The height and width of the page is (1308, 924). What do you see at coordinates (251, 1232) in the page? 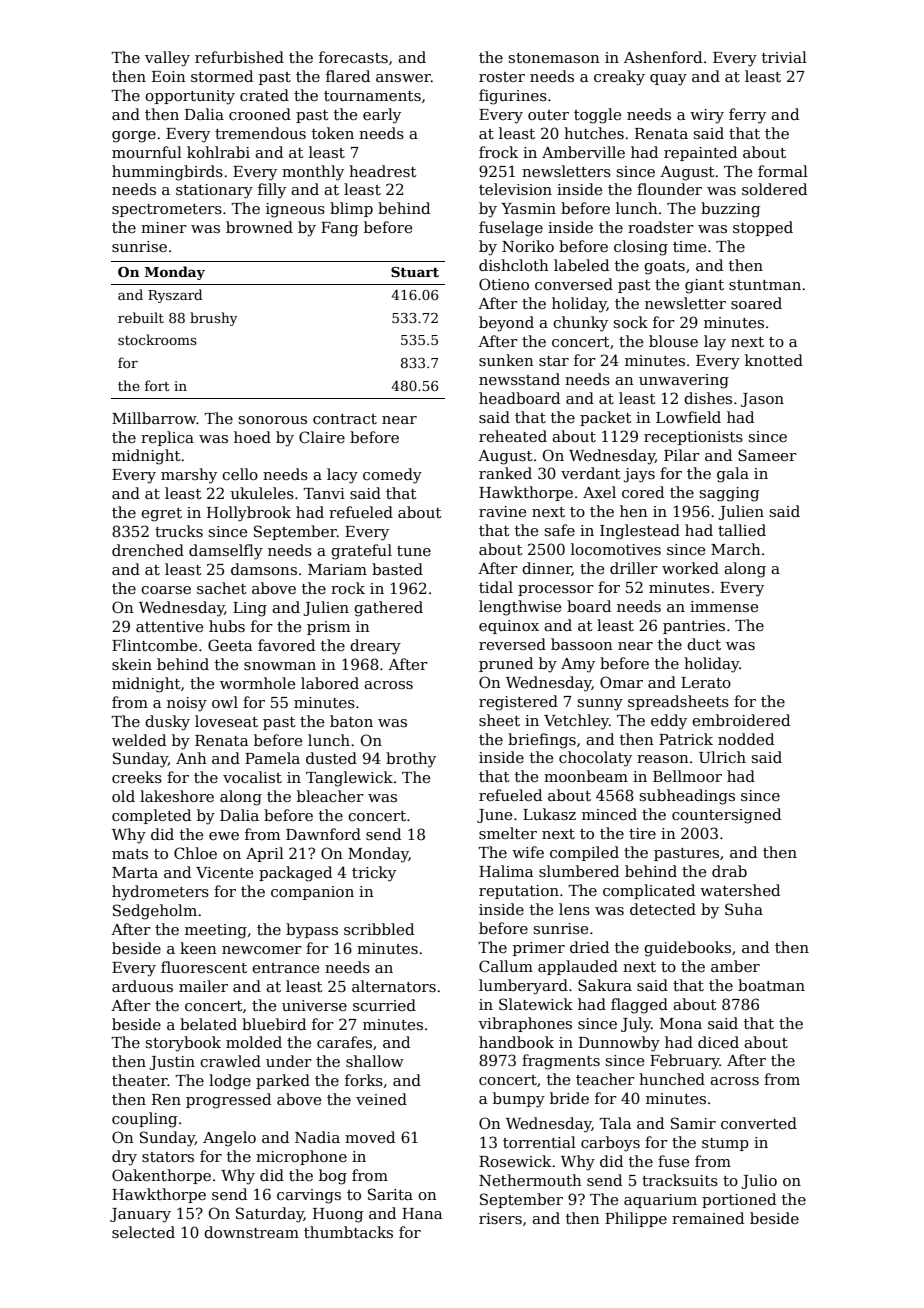
I see `downstream` at bounding box center [251, 1232].
